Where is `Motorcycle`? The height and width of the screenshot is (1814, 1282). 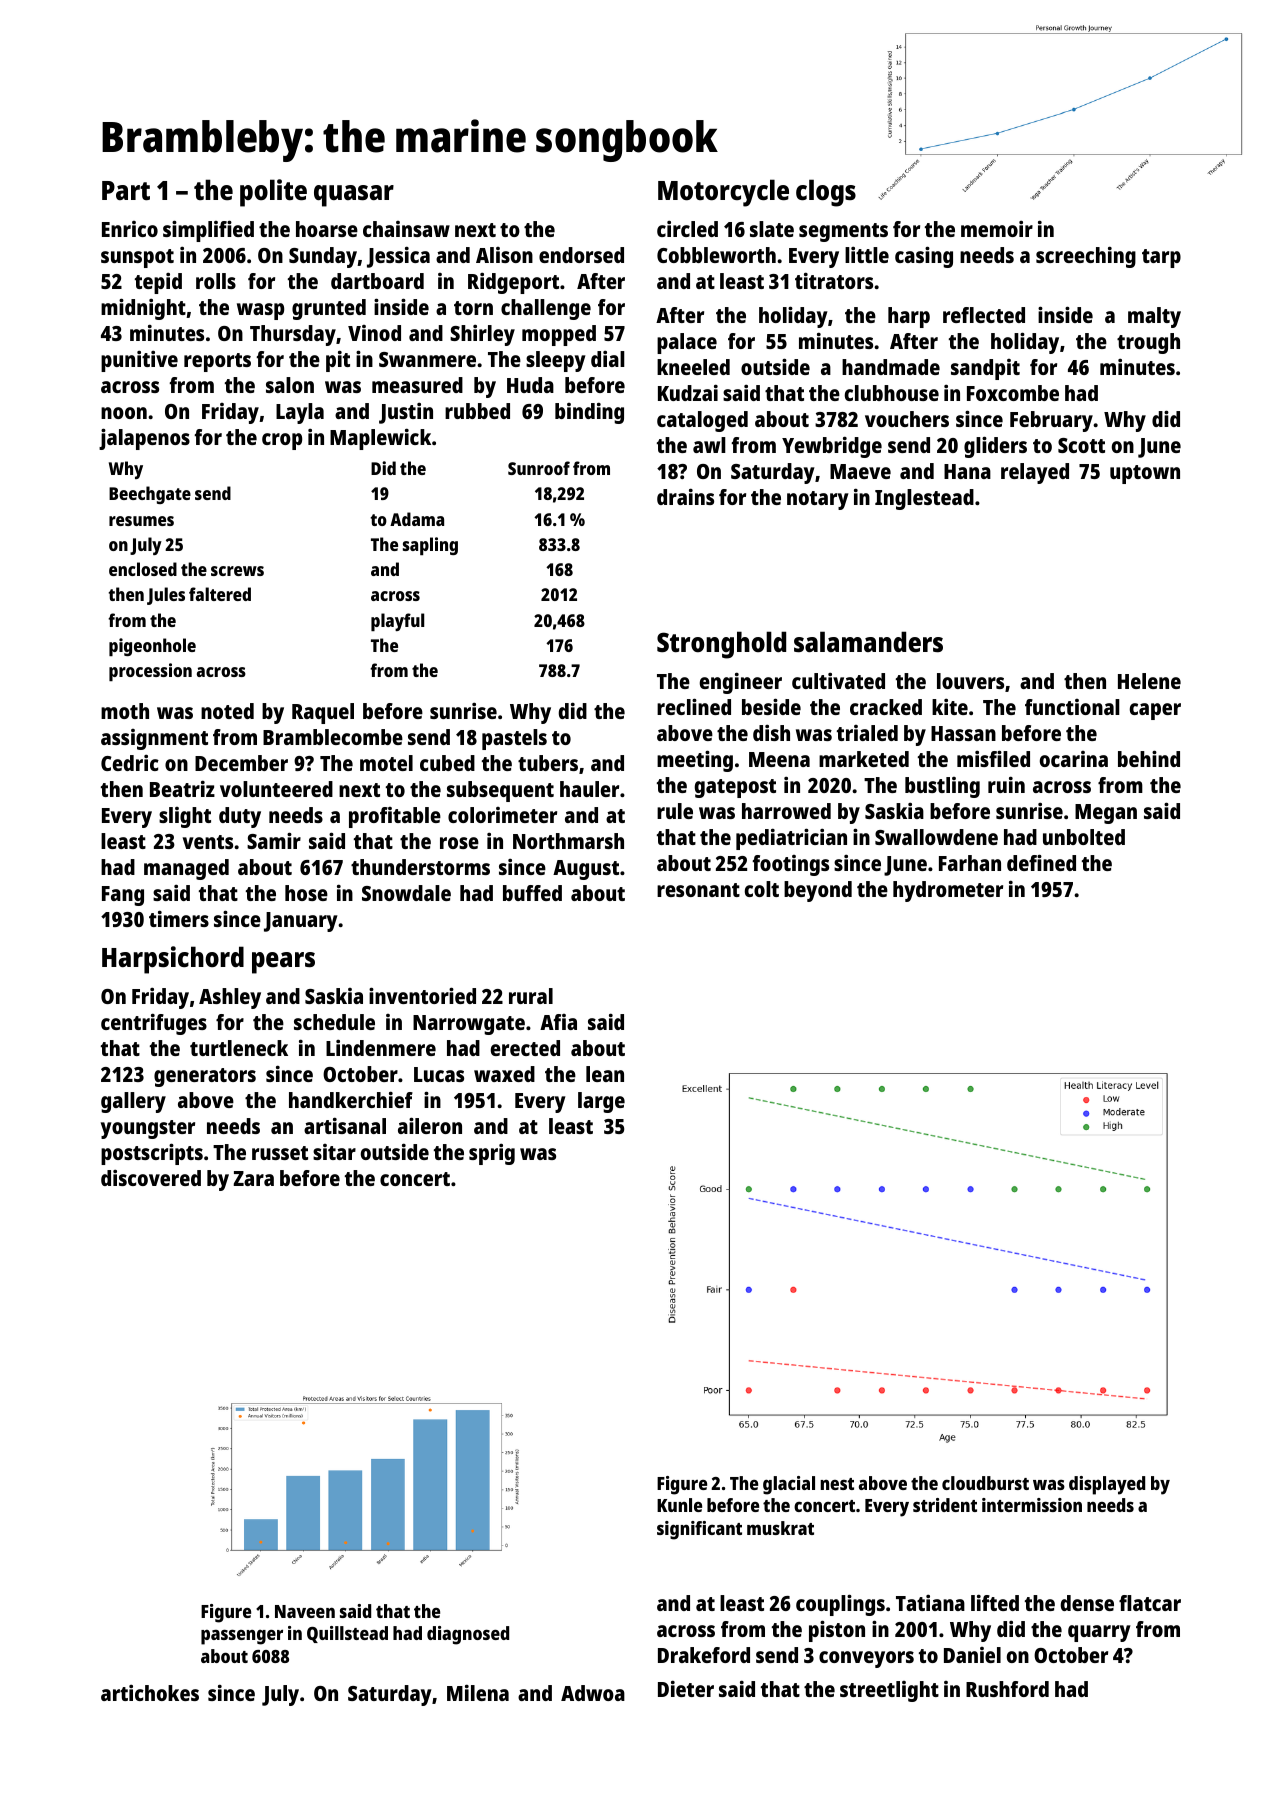 Motorcycle is located at coordinates (723, 193).
